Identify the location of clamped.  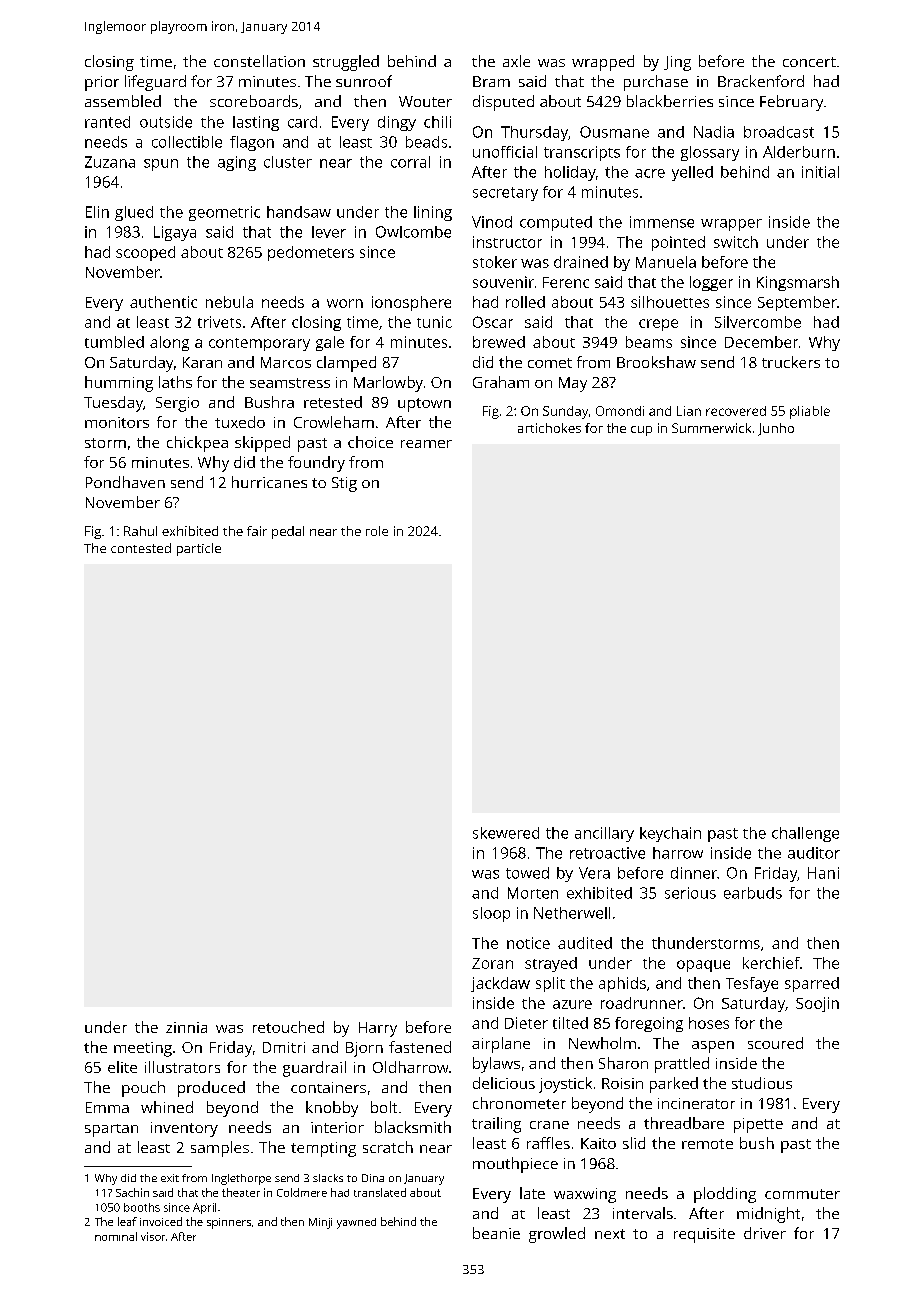
(346, 364).
